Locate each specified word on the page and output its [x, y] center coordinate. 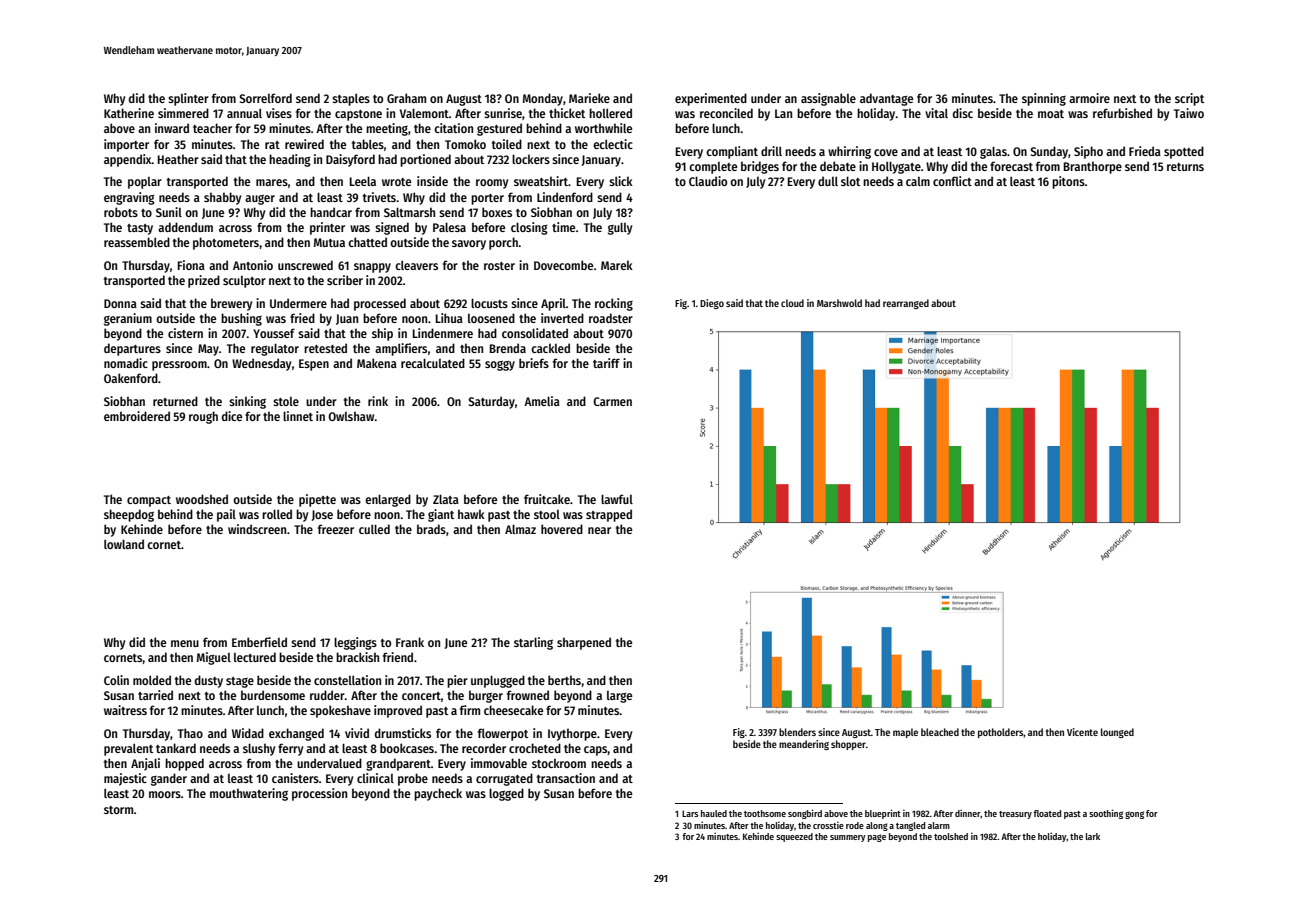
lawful [617, 499]
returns [1185, 167]
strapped [609, 515]
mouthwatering [249, 794]
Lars [690, 813]
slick [621, 181]
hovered [562, 529]
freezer [336, 529]
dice [232, 416]
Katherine [129, 113]
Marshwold [839, 303]
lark [1093, 836]
